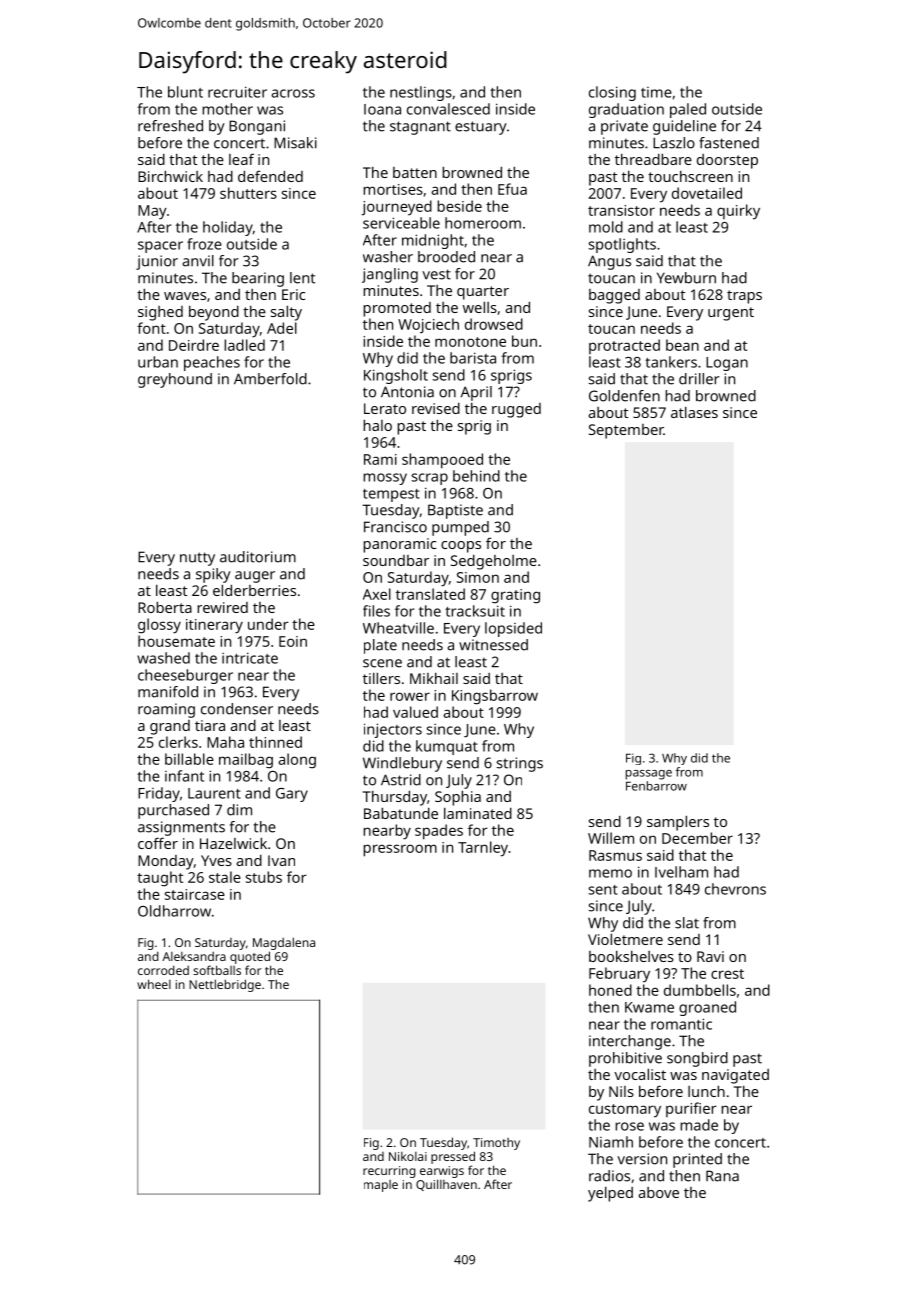 This image has height=1316, width=908. What do you see at coordinates (295, 143) in the image?
I see `Misaki` at bounding box center [295, 143].
